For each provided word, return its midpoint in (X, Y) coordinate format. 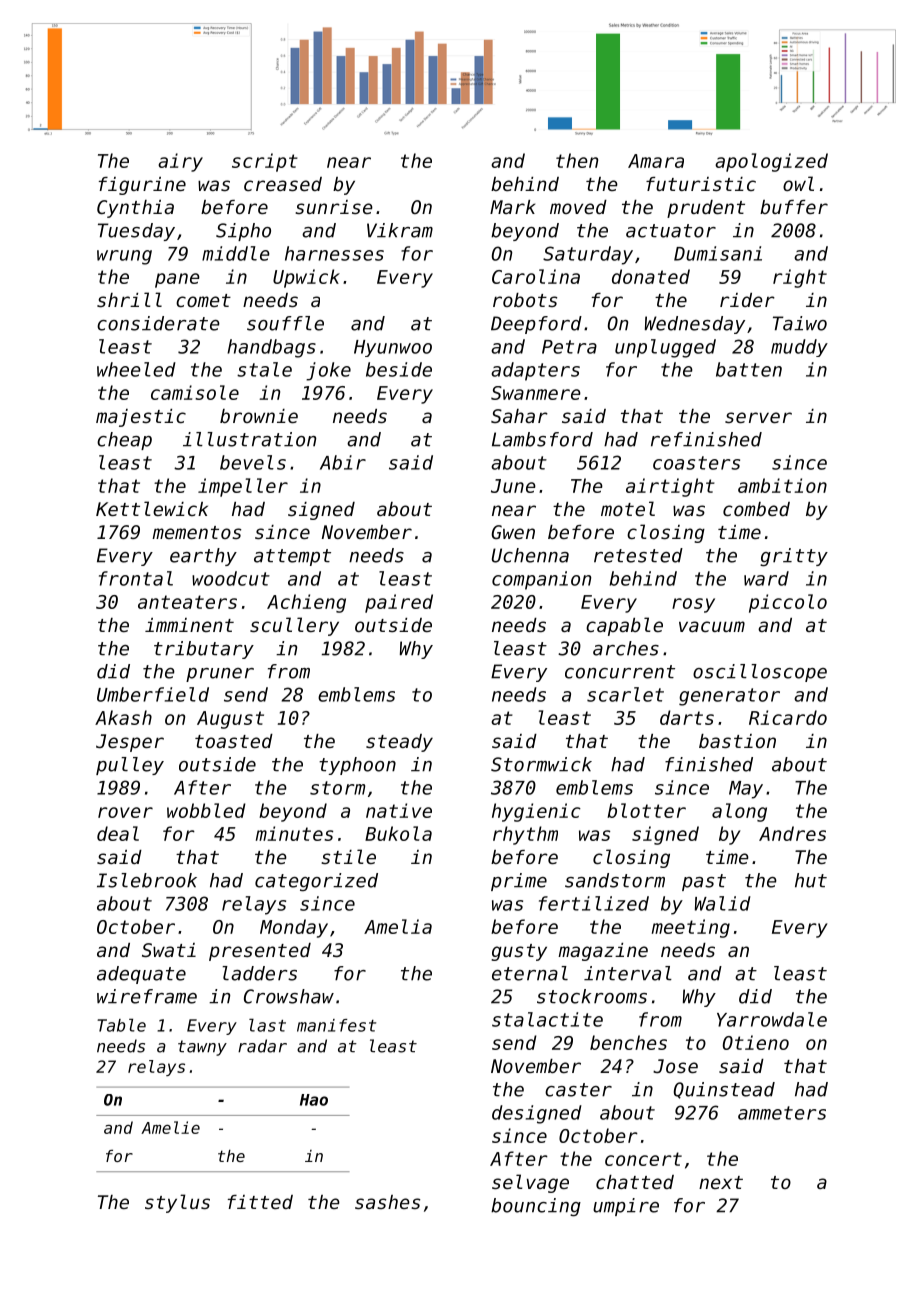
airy (180, 162)
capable (624, 626)
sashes (387, 1202)
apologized (771, 162)
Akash (123, 717)
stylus (177, 1203)
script (265, 162)
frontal (136, 578)
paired (399, 603)
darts (687, 717)
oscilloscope (760, 673)
